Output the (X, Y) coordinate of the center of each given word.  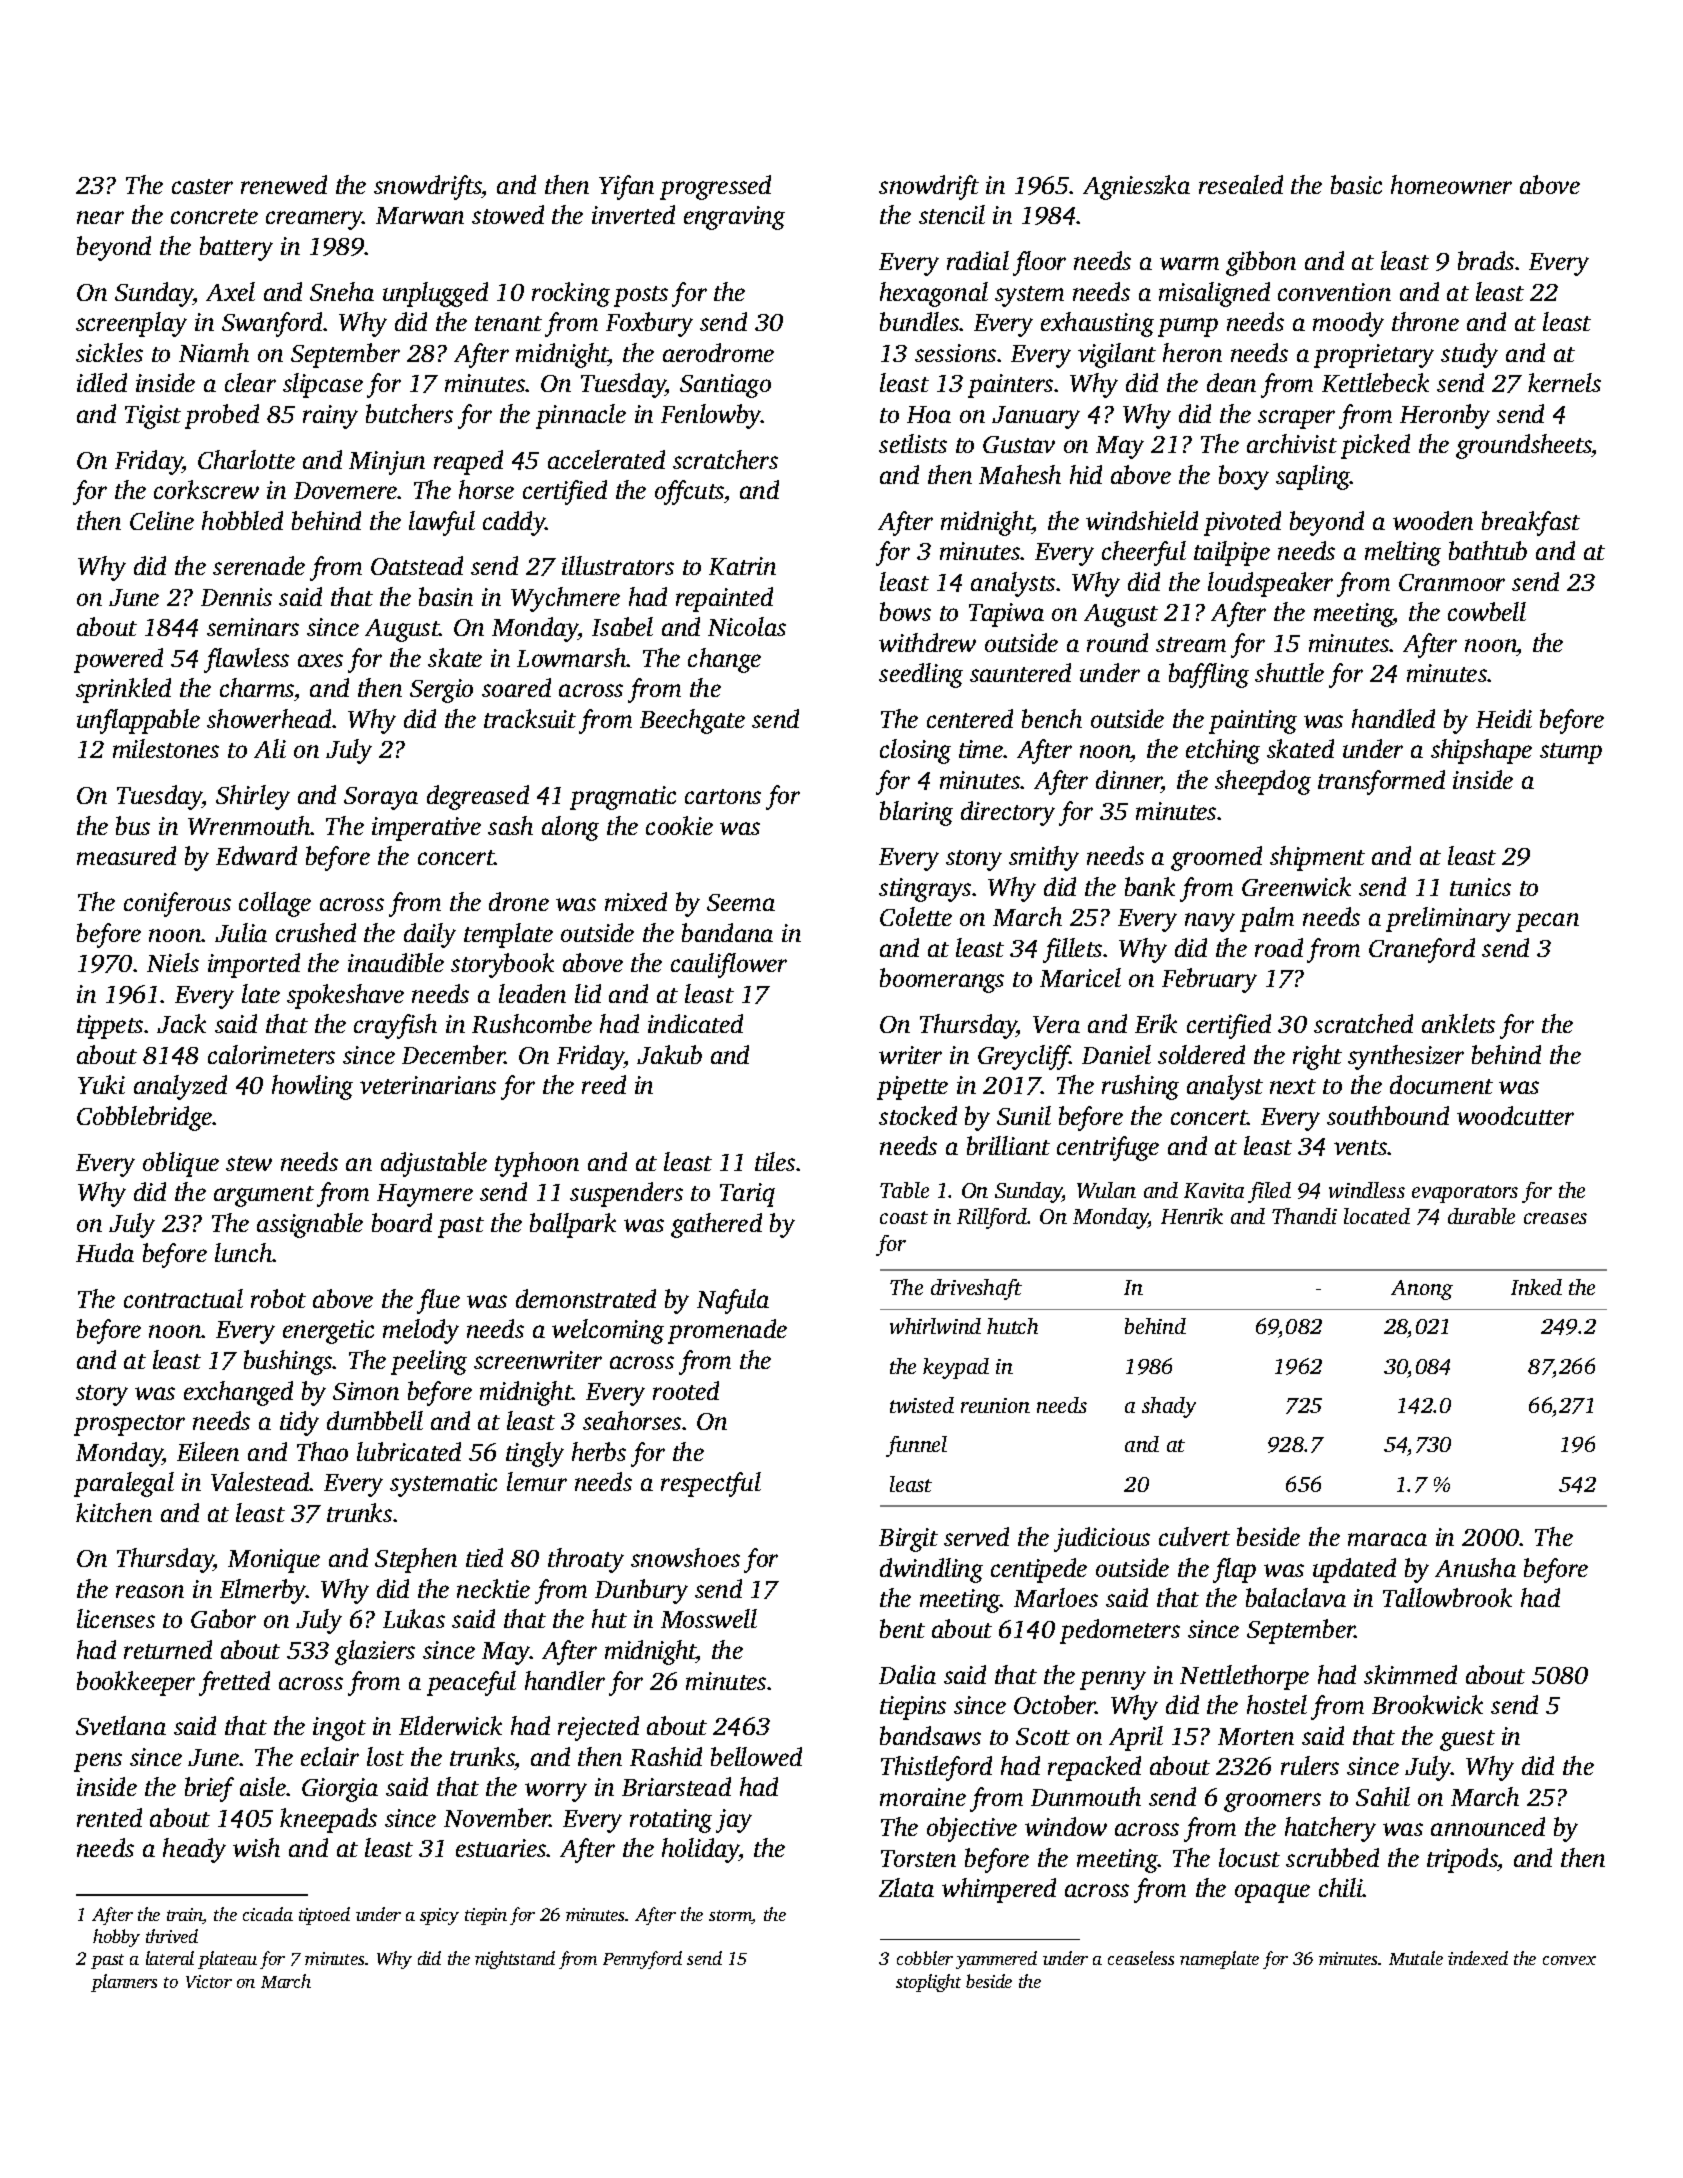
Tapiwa (1006, 615)
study (1469, 355)
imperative (426, 829)
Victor (209, 1981)
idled (102, 382)
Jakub (669, 1054)
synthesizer (1406, 1057)
